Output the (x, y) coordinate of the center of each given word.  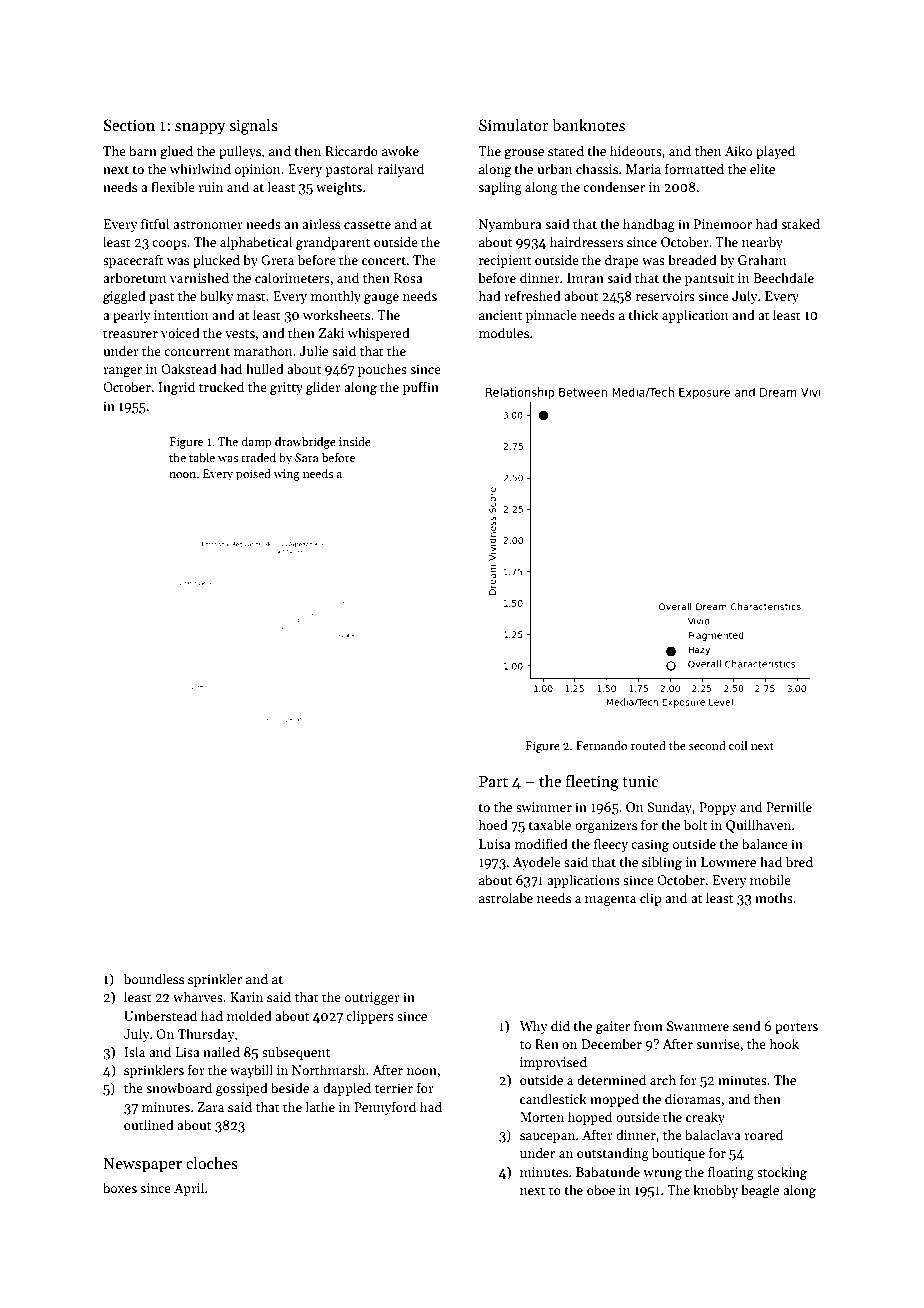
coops (169, 245)
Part (493, 781)
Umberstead (160, 1015)
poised (253, 474)
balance (765, 843)
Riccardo (351, 150)
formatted (694, 168)
